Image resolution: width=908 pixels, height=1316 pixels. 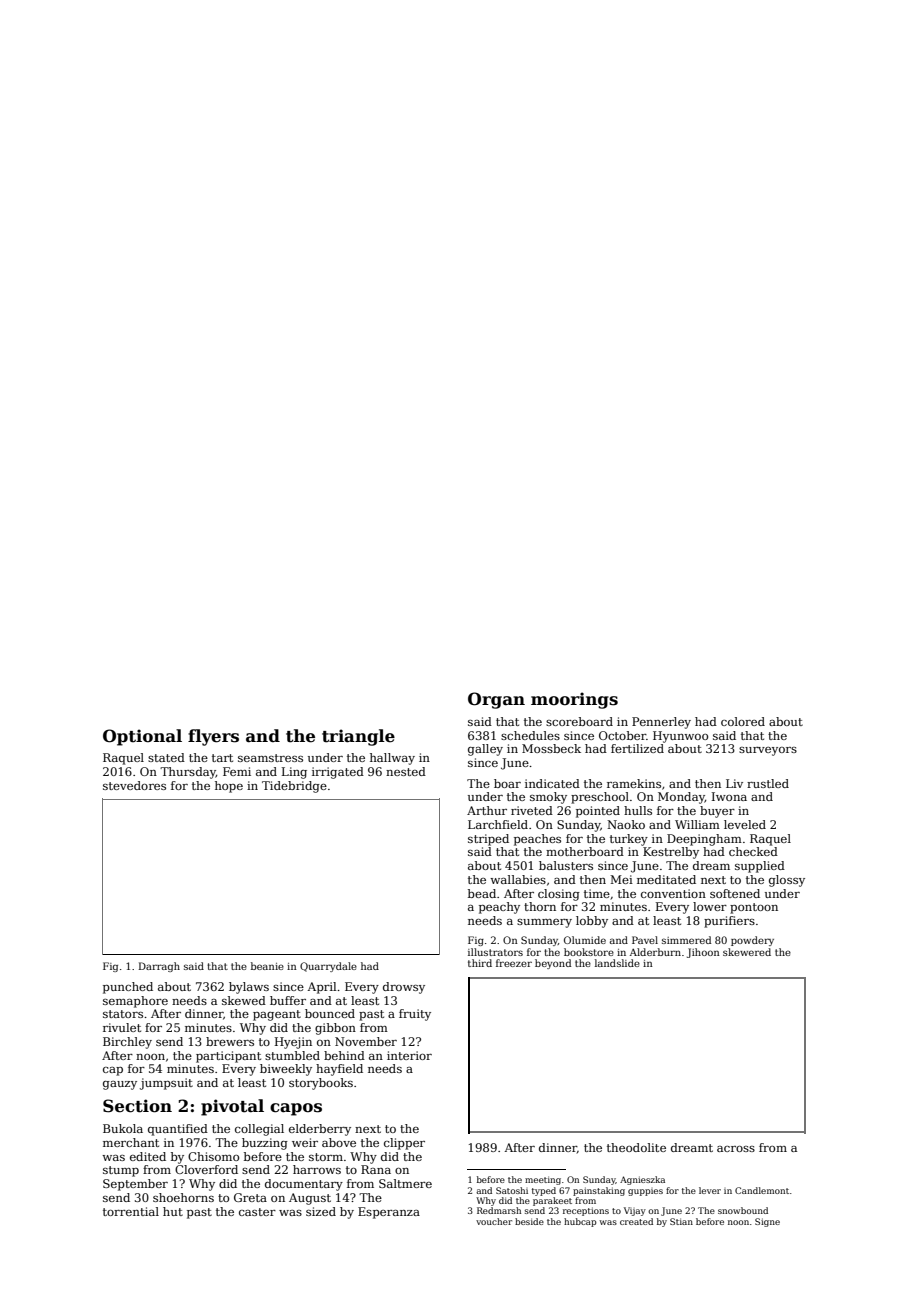 I want to click on Optional, so click(x=142, y=737).
